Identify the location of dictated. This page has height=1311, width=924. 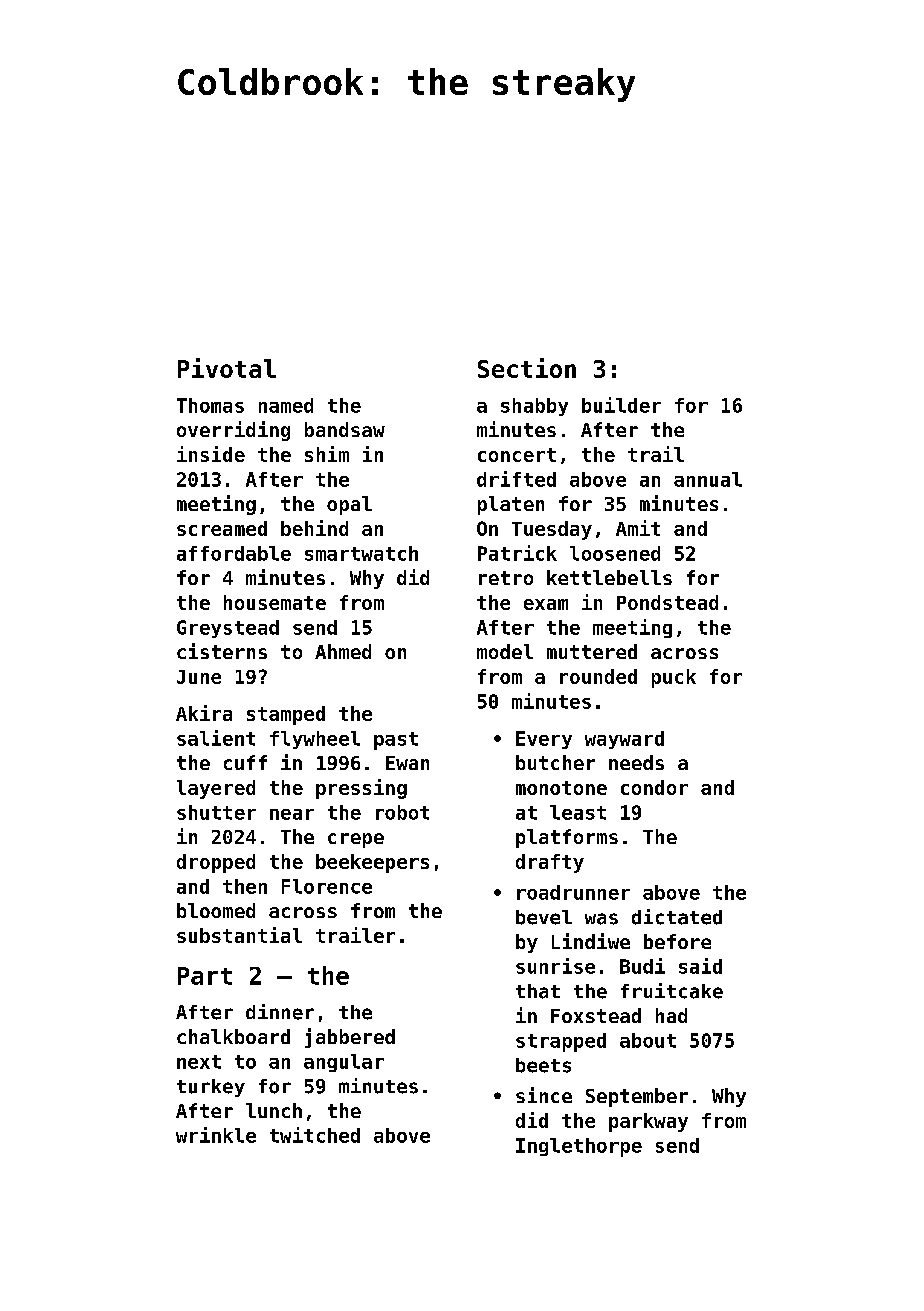
(677, 917).
